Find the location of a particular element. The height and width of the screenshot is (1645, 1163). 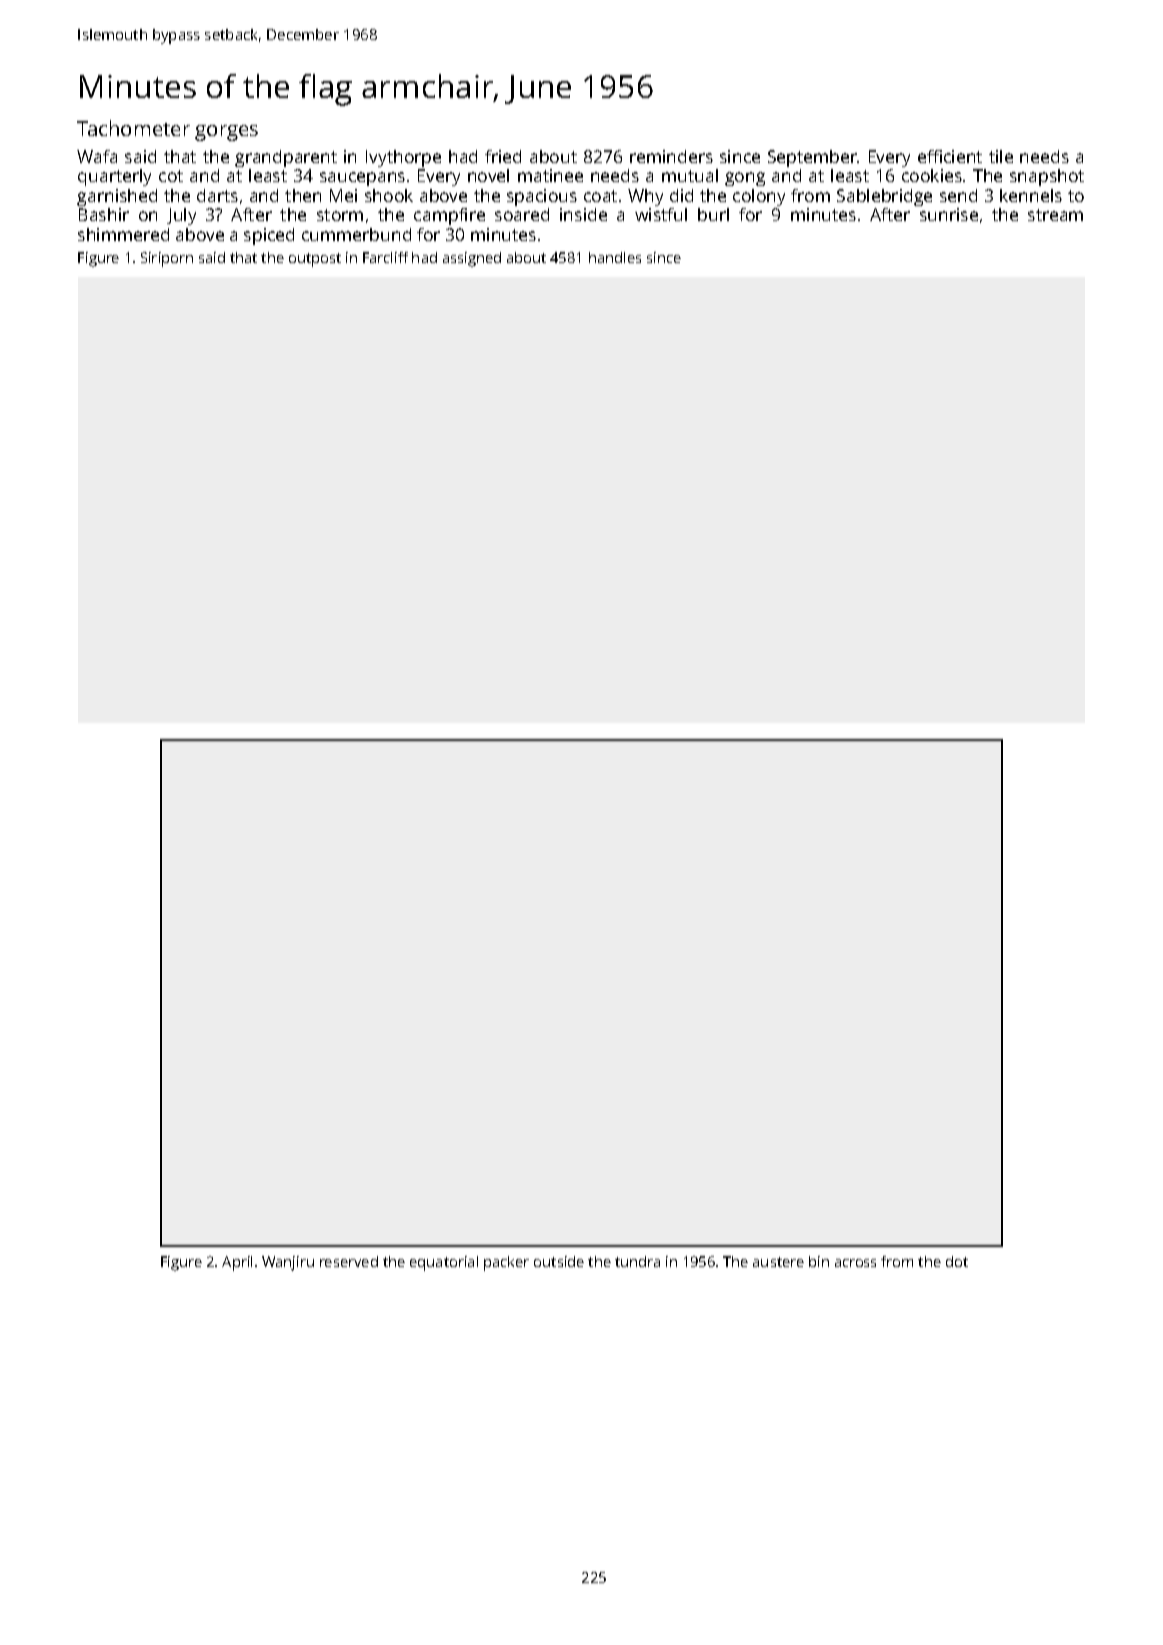

Bashir is located at coordinates (104, 214).
